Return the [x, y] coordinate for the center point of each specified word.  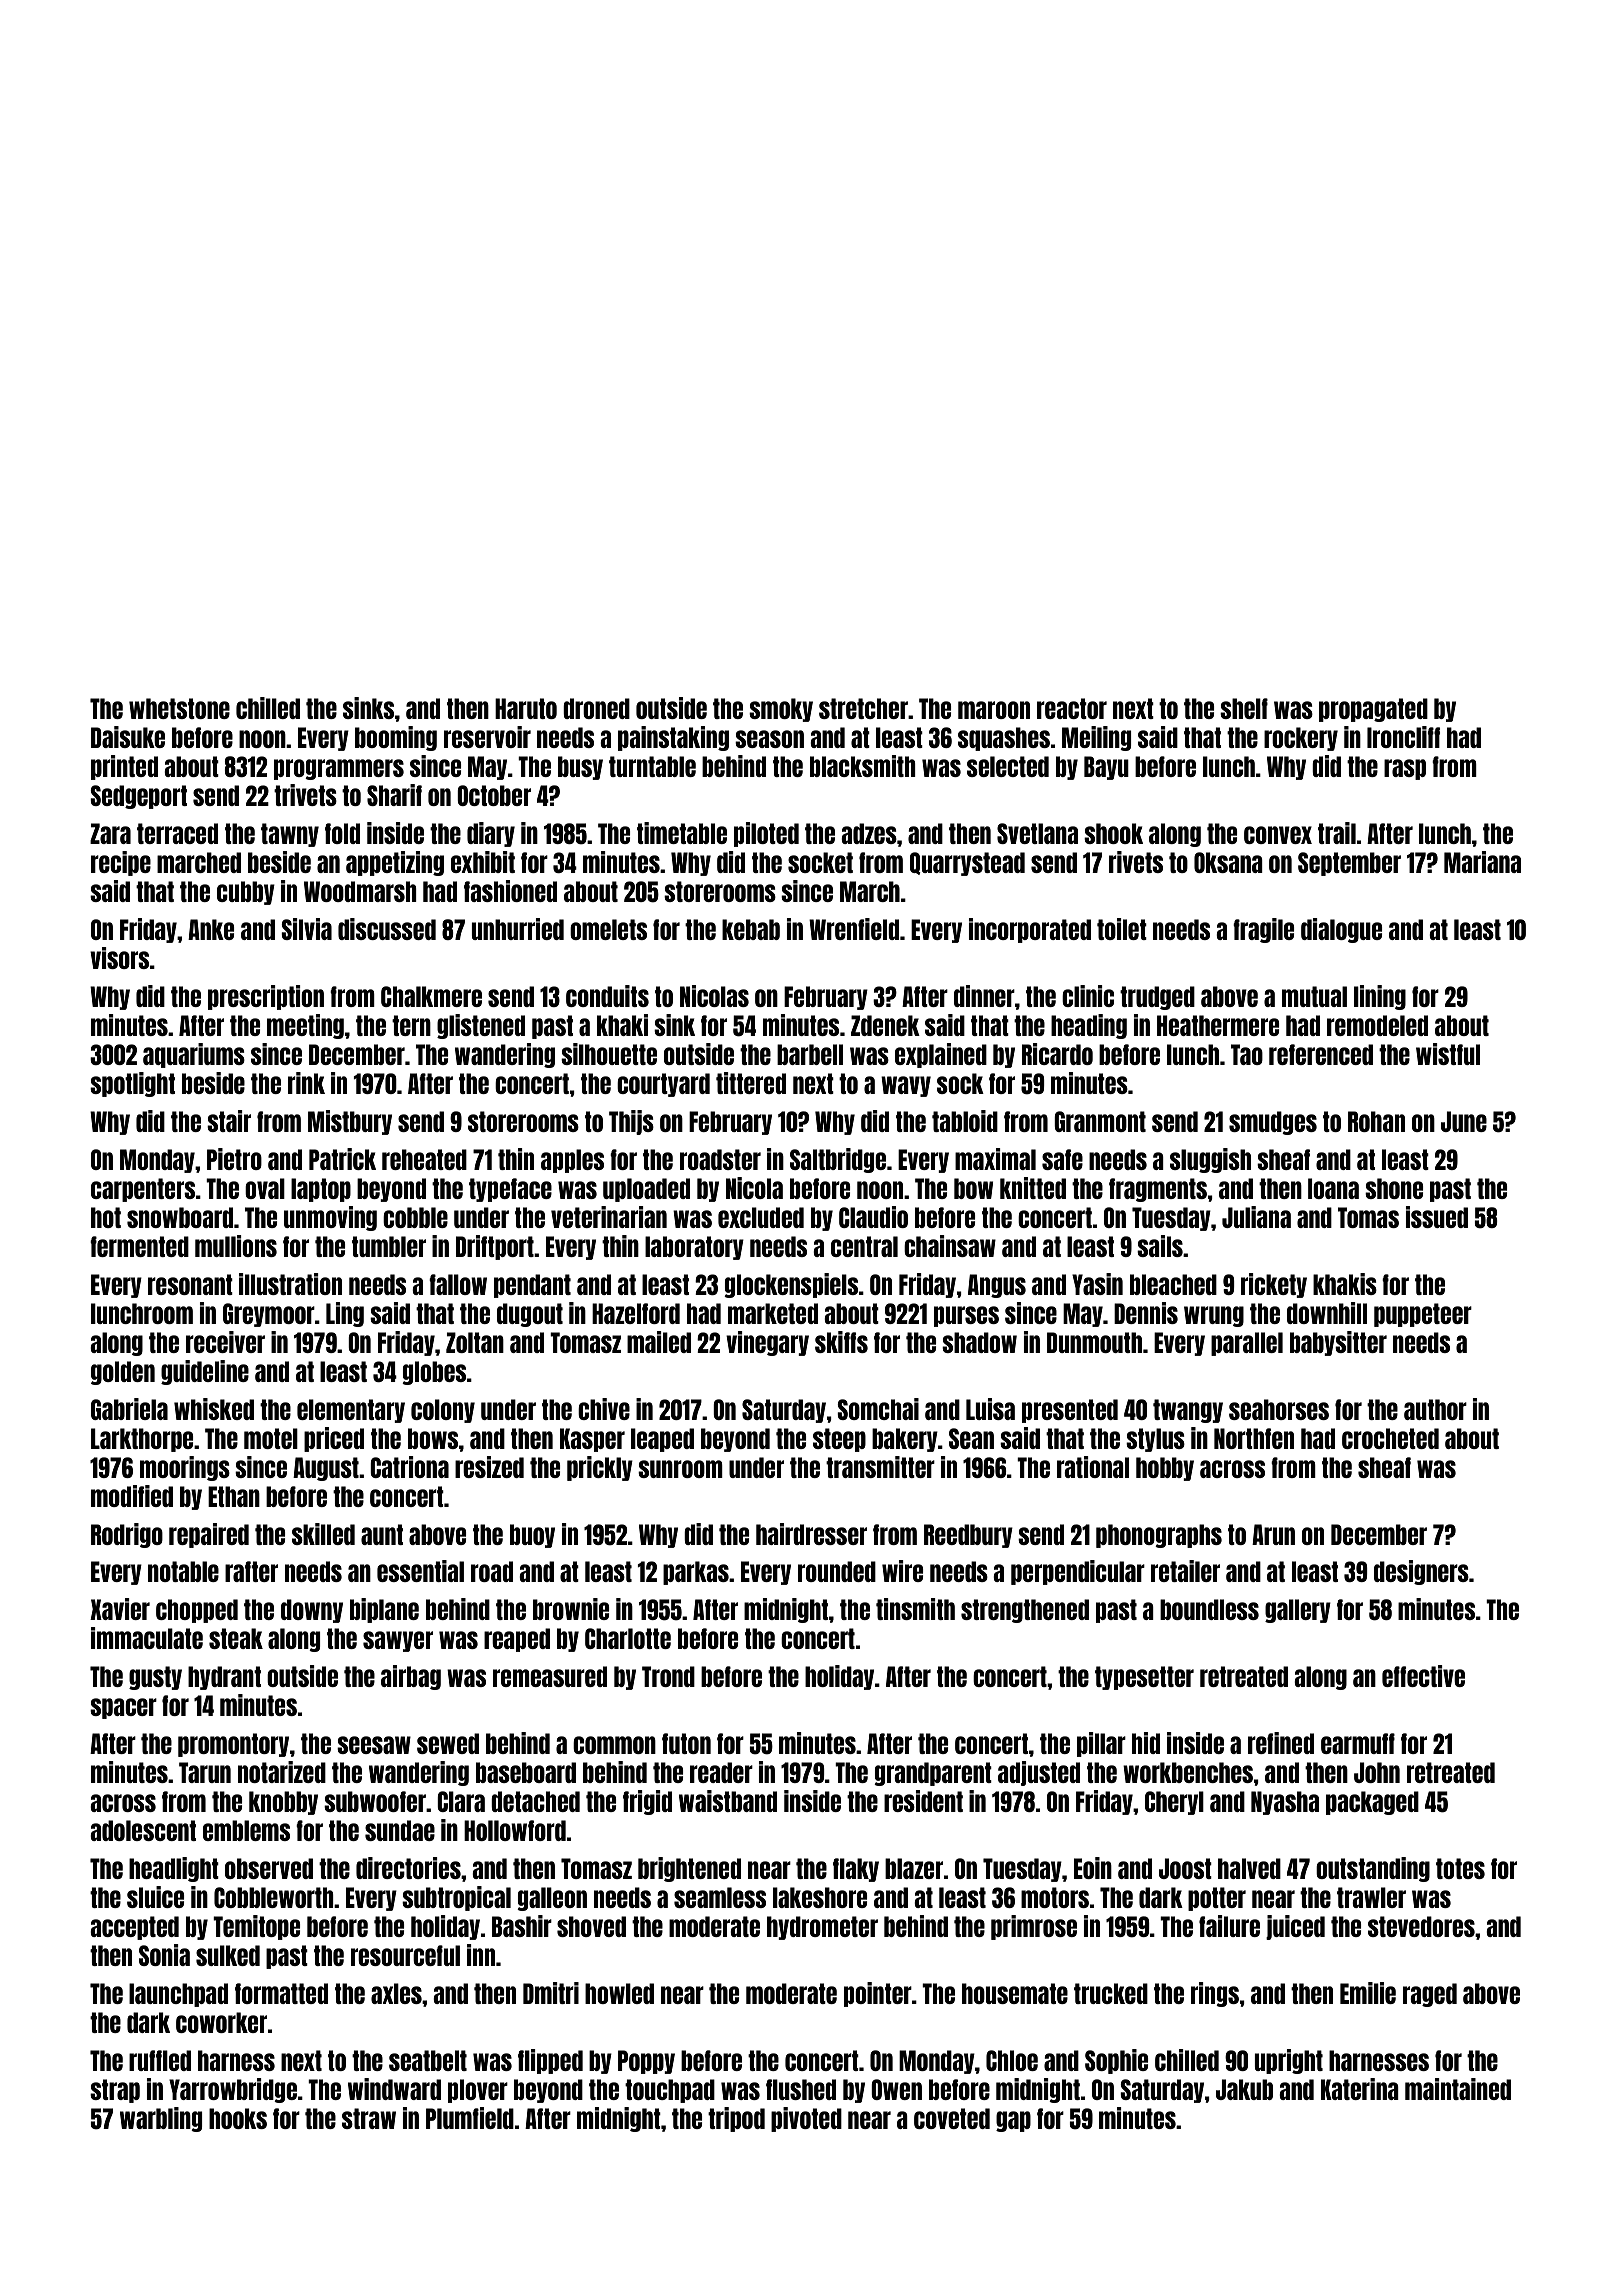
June [1464, 1121]
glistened [481, 1026]
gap [1013, 2121]
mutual [1314, 996]
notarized [282, 1772]
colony [443, 1411]
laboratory [694, 1248]
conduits [607, 996]
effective [1423, 1676]
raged [1430, 1995]
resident [923, 1801]
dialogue [1341, 930]
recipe [121, 863]
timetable [682, 833]
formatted [281, 1993]
